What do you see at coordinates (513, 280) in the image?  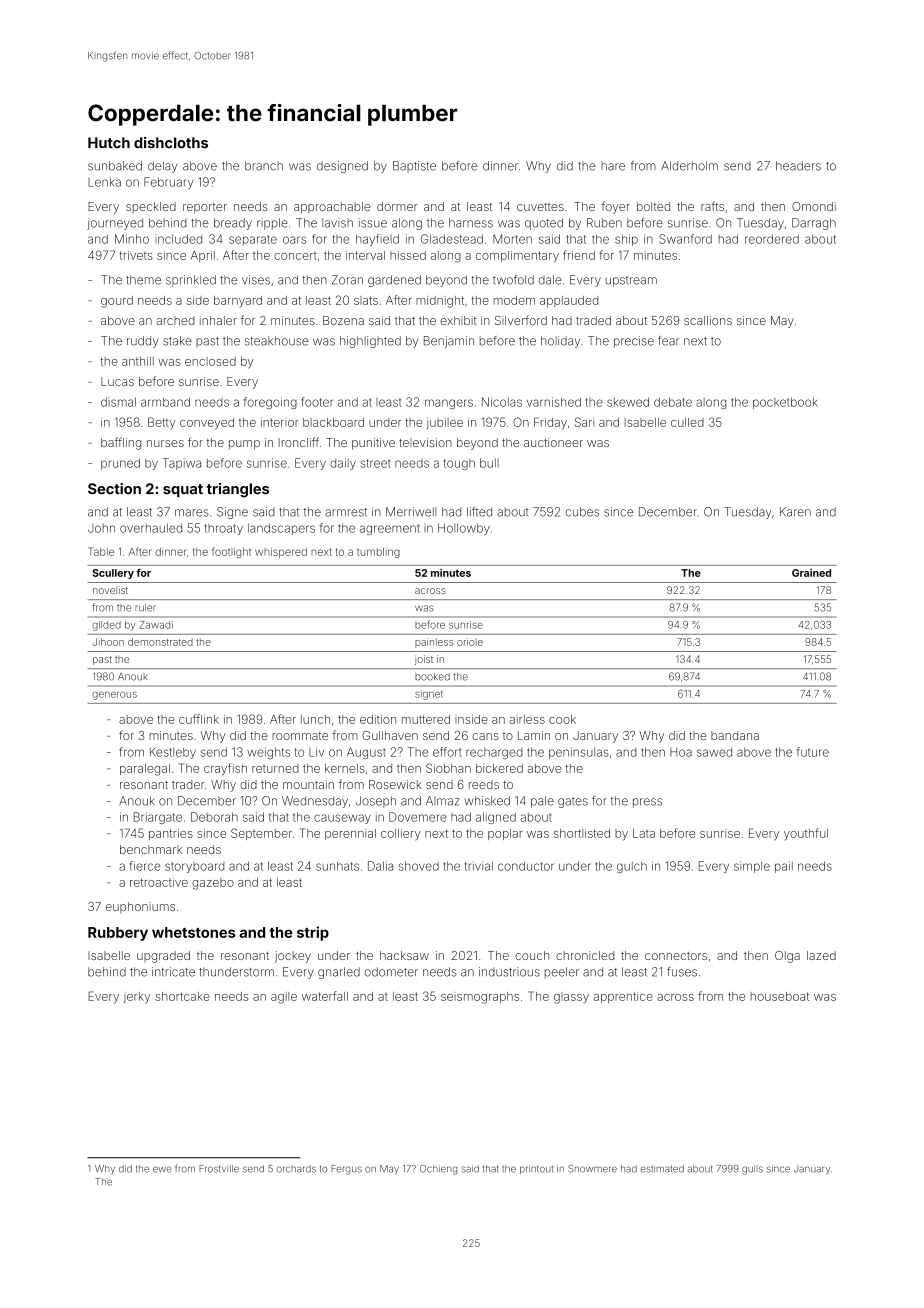 I see `twofold` at bounding box center [513, 280].
